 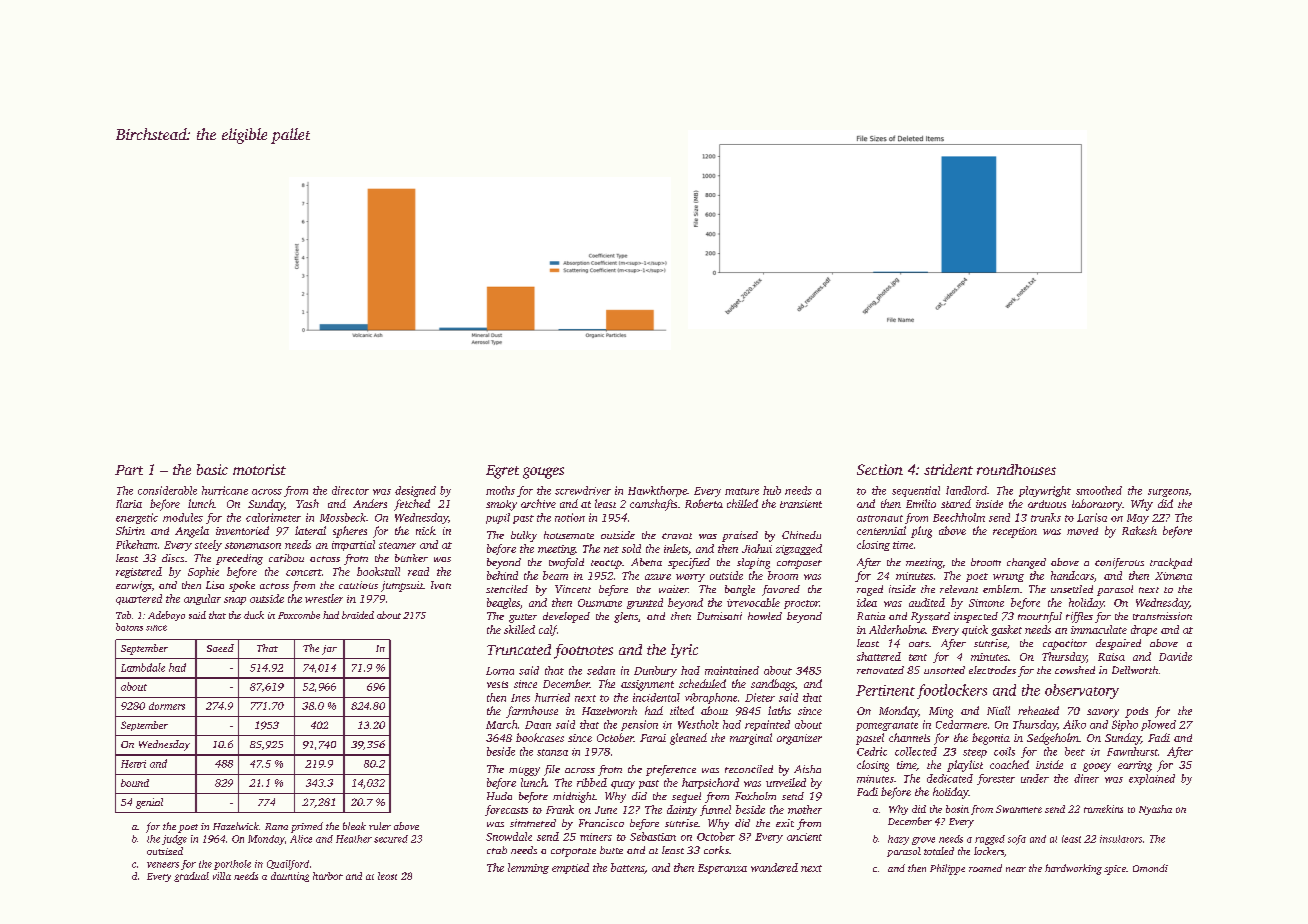 I want to click on motorist, so click(x=259, y=469).
